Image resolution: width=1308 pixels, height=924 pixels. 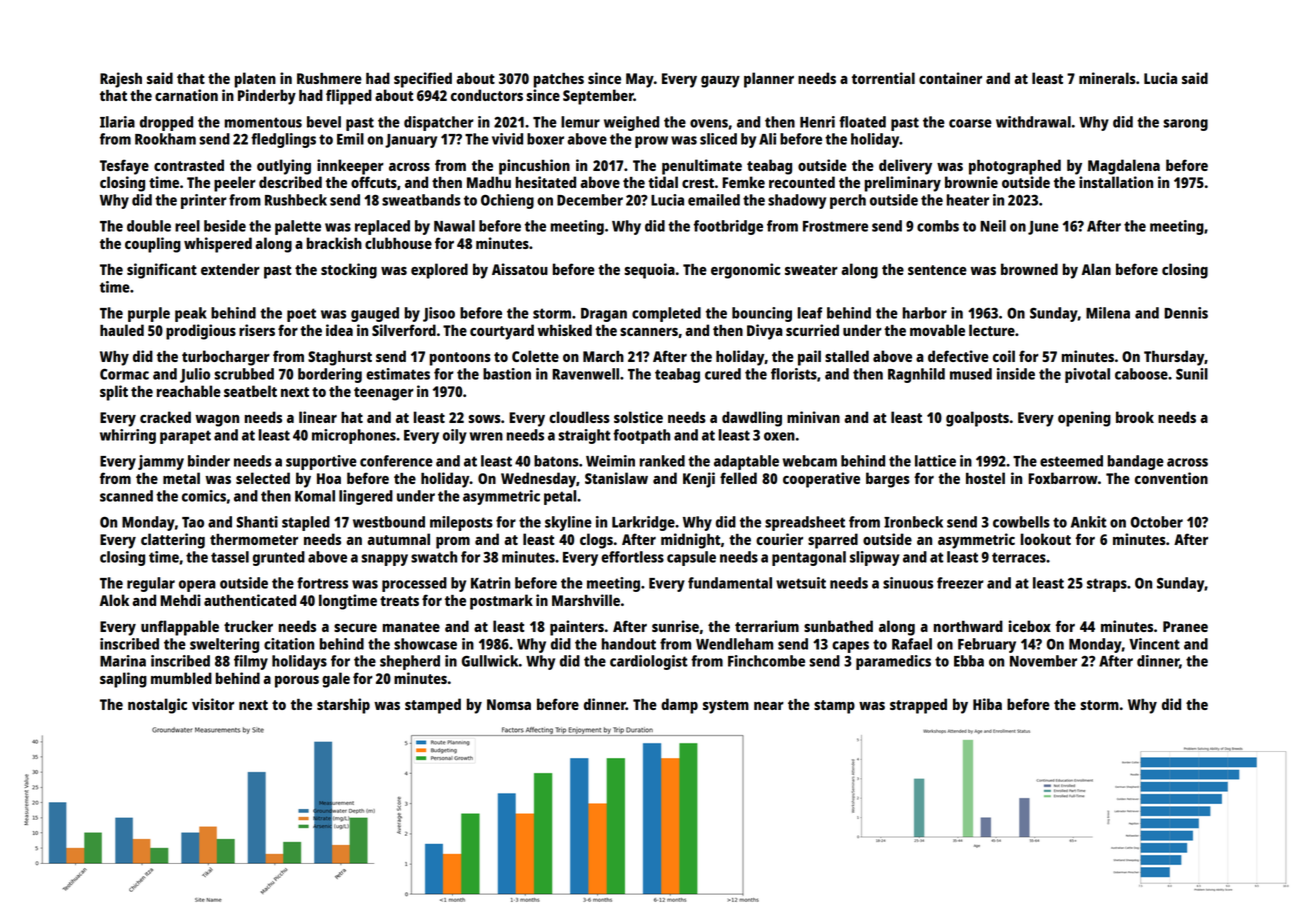 I want to click on unflappable, so click(x=180, y=628).
